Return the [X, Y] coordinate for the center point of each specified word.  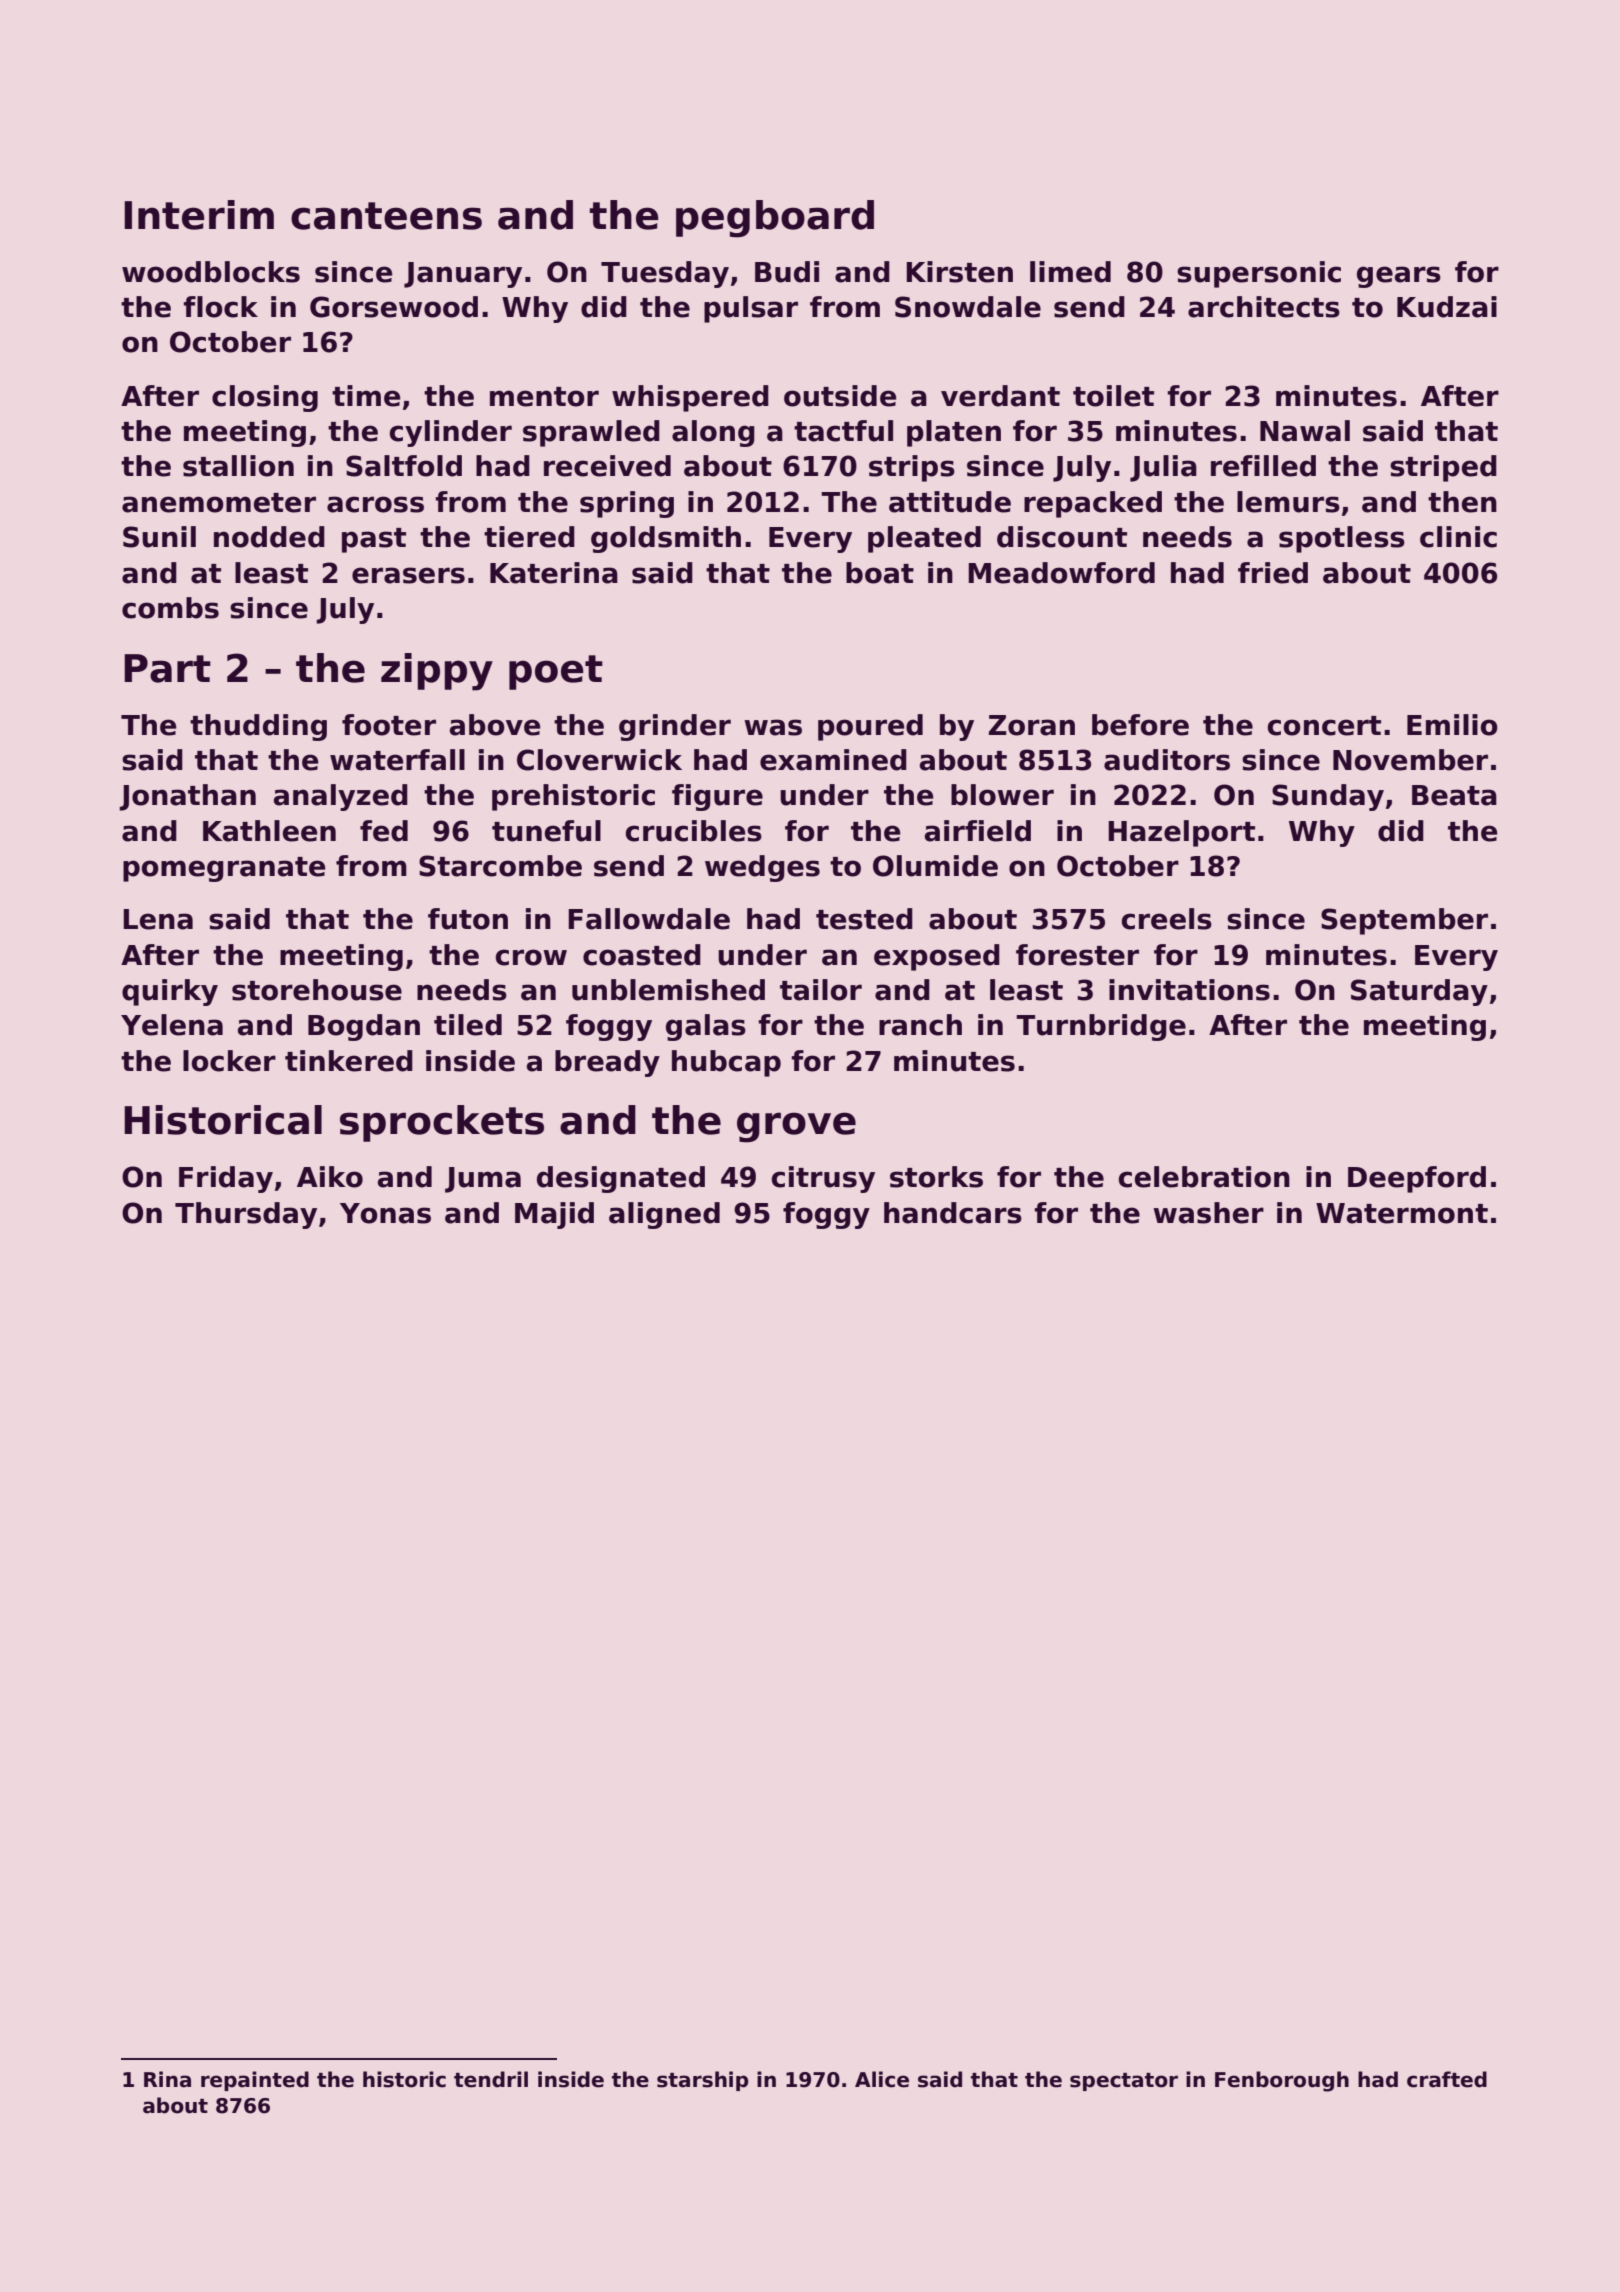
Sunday [1328, 797]
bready [607, 1063]
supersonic [1259, 274]
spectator [1124, 2082]
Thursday [246, 1215]
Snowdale [968, 307]
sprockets [442, 1123]
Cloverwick [599, 760]
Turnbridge [1101, 1027]
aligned [664, 1215]
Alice [882, 2079]
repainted [255, 2081]
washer [1208, 1213]
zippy [437, 672]
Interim [199, 215]
